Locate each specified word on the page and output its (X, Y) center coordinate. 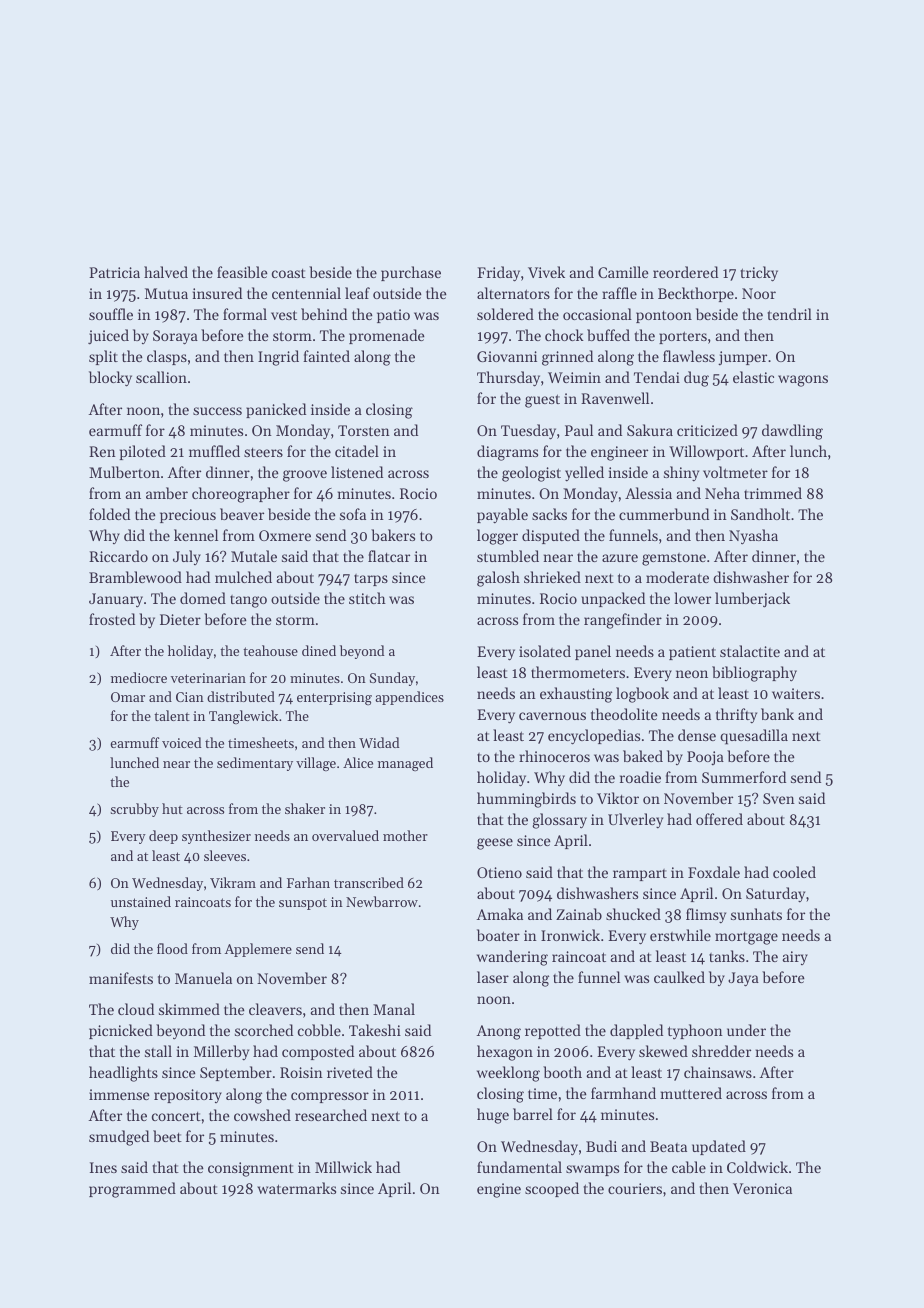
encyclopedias (594, 737)
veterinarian (208, 678)
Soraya (175, 337)
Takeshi (375, 1030)
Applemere (258, 950)
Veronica (762, 1188)
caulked (679, 977)
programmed (132, 1190)
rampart (640, 875)
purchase (411, 273)
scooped (552, 1189)
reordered (685, 272)
